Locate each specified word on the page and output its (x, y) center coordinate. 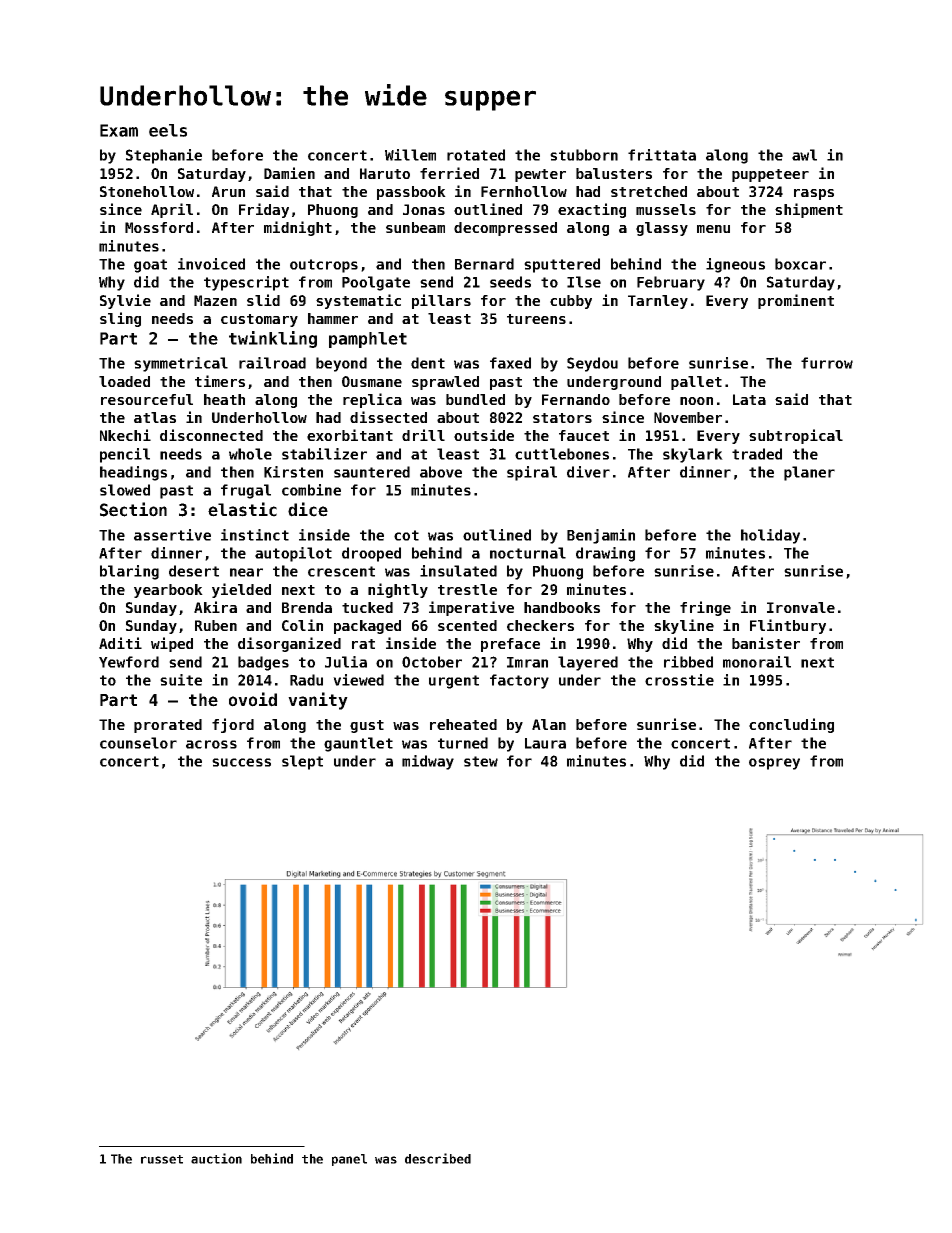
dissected (388, 417)
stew (481, 761)
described (438, 1158)
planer (809, 473)
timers (220, 381)
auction (216, 1158)
